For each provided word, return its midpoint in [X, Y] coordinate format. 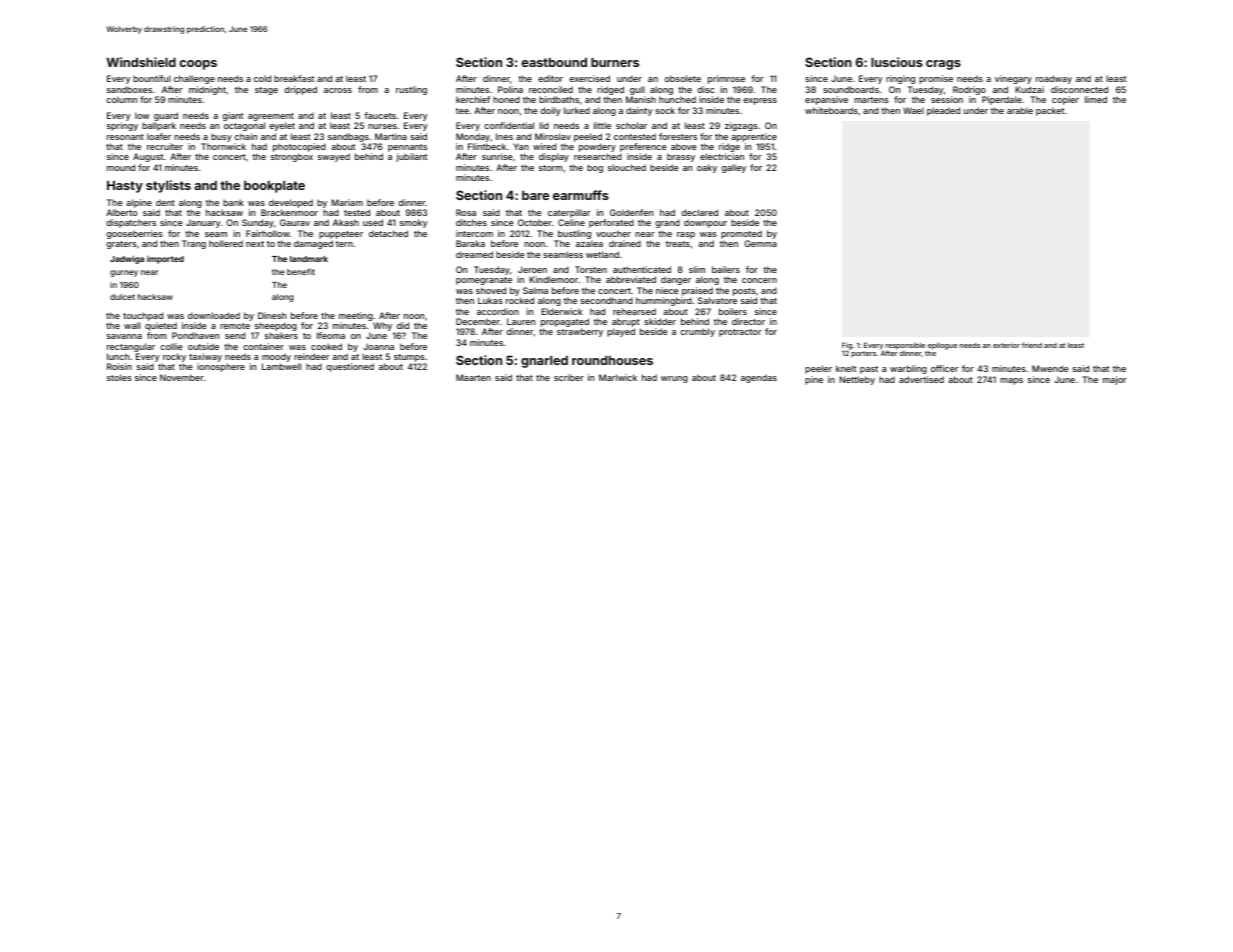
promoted [741, 234]
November [182, 377]
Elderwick [562, 311]
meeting [356, 316]
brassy [681, 157]
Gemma [761, 243]
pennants [407, 148]
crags [943, 65]
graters [121, 245]
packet [1050, 111]
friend [1032, 345]
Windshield [141, 62]
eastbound [554, 62]
